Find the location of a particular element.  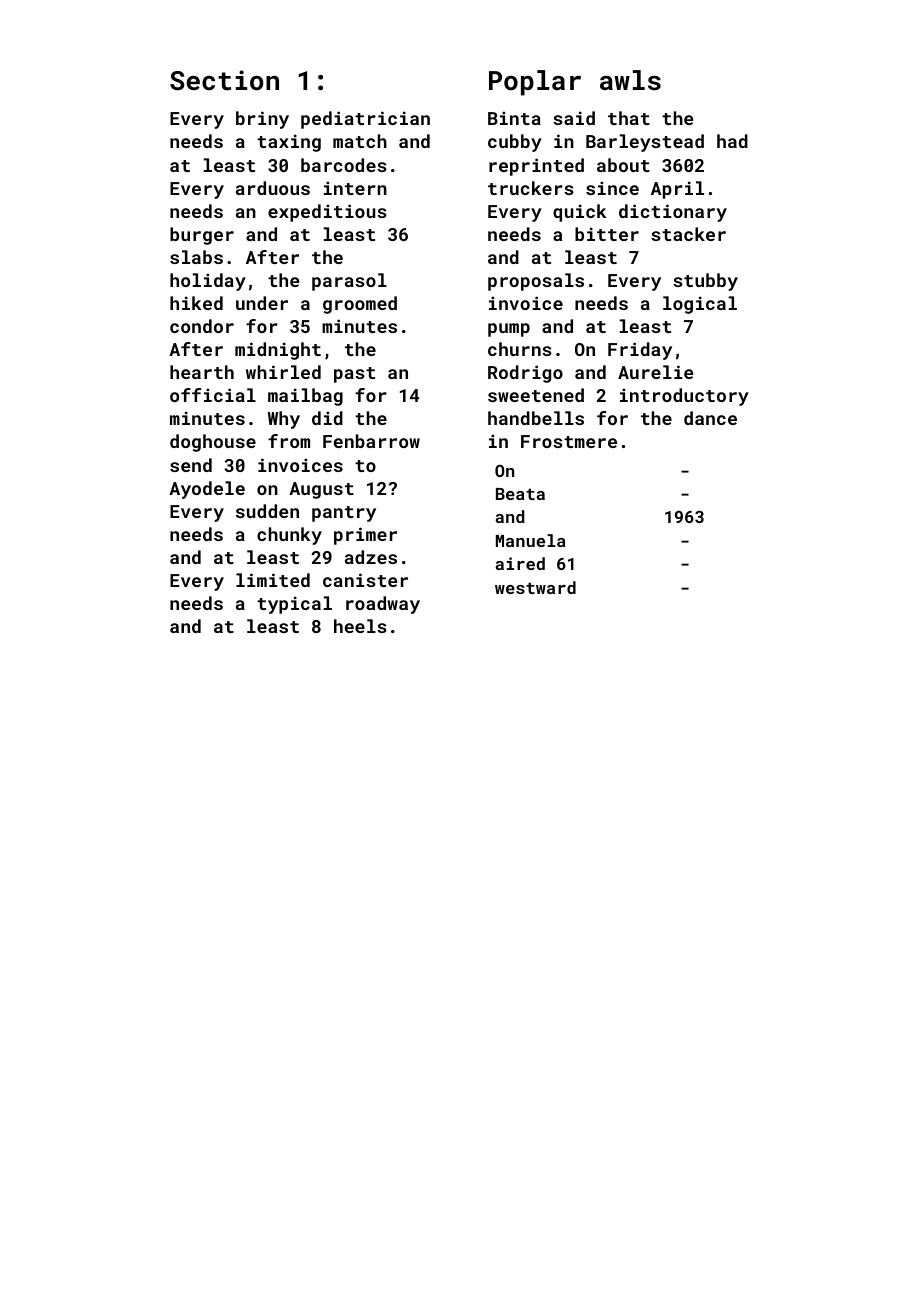

dance is located at coordinates (710, 418).
